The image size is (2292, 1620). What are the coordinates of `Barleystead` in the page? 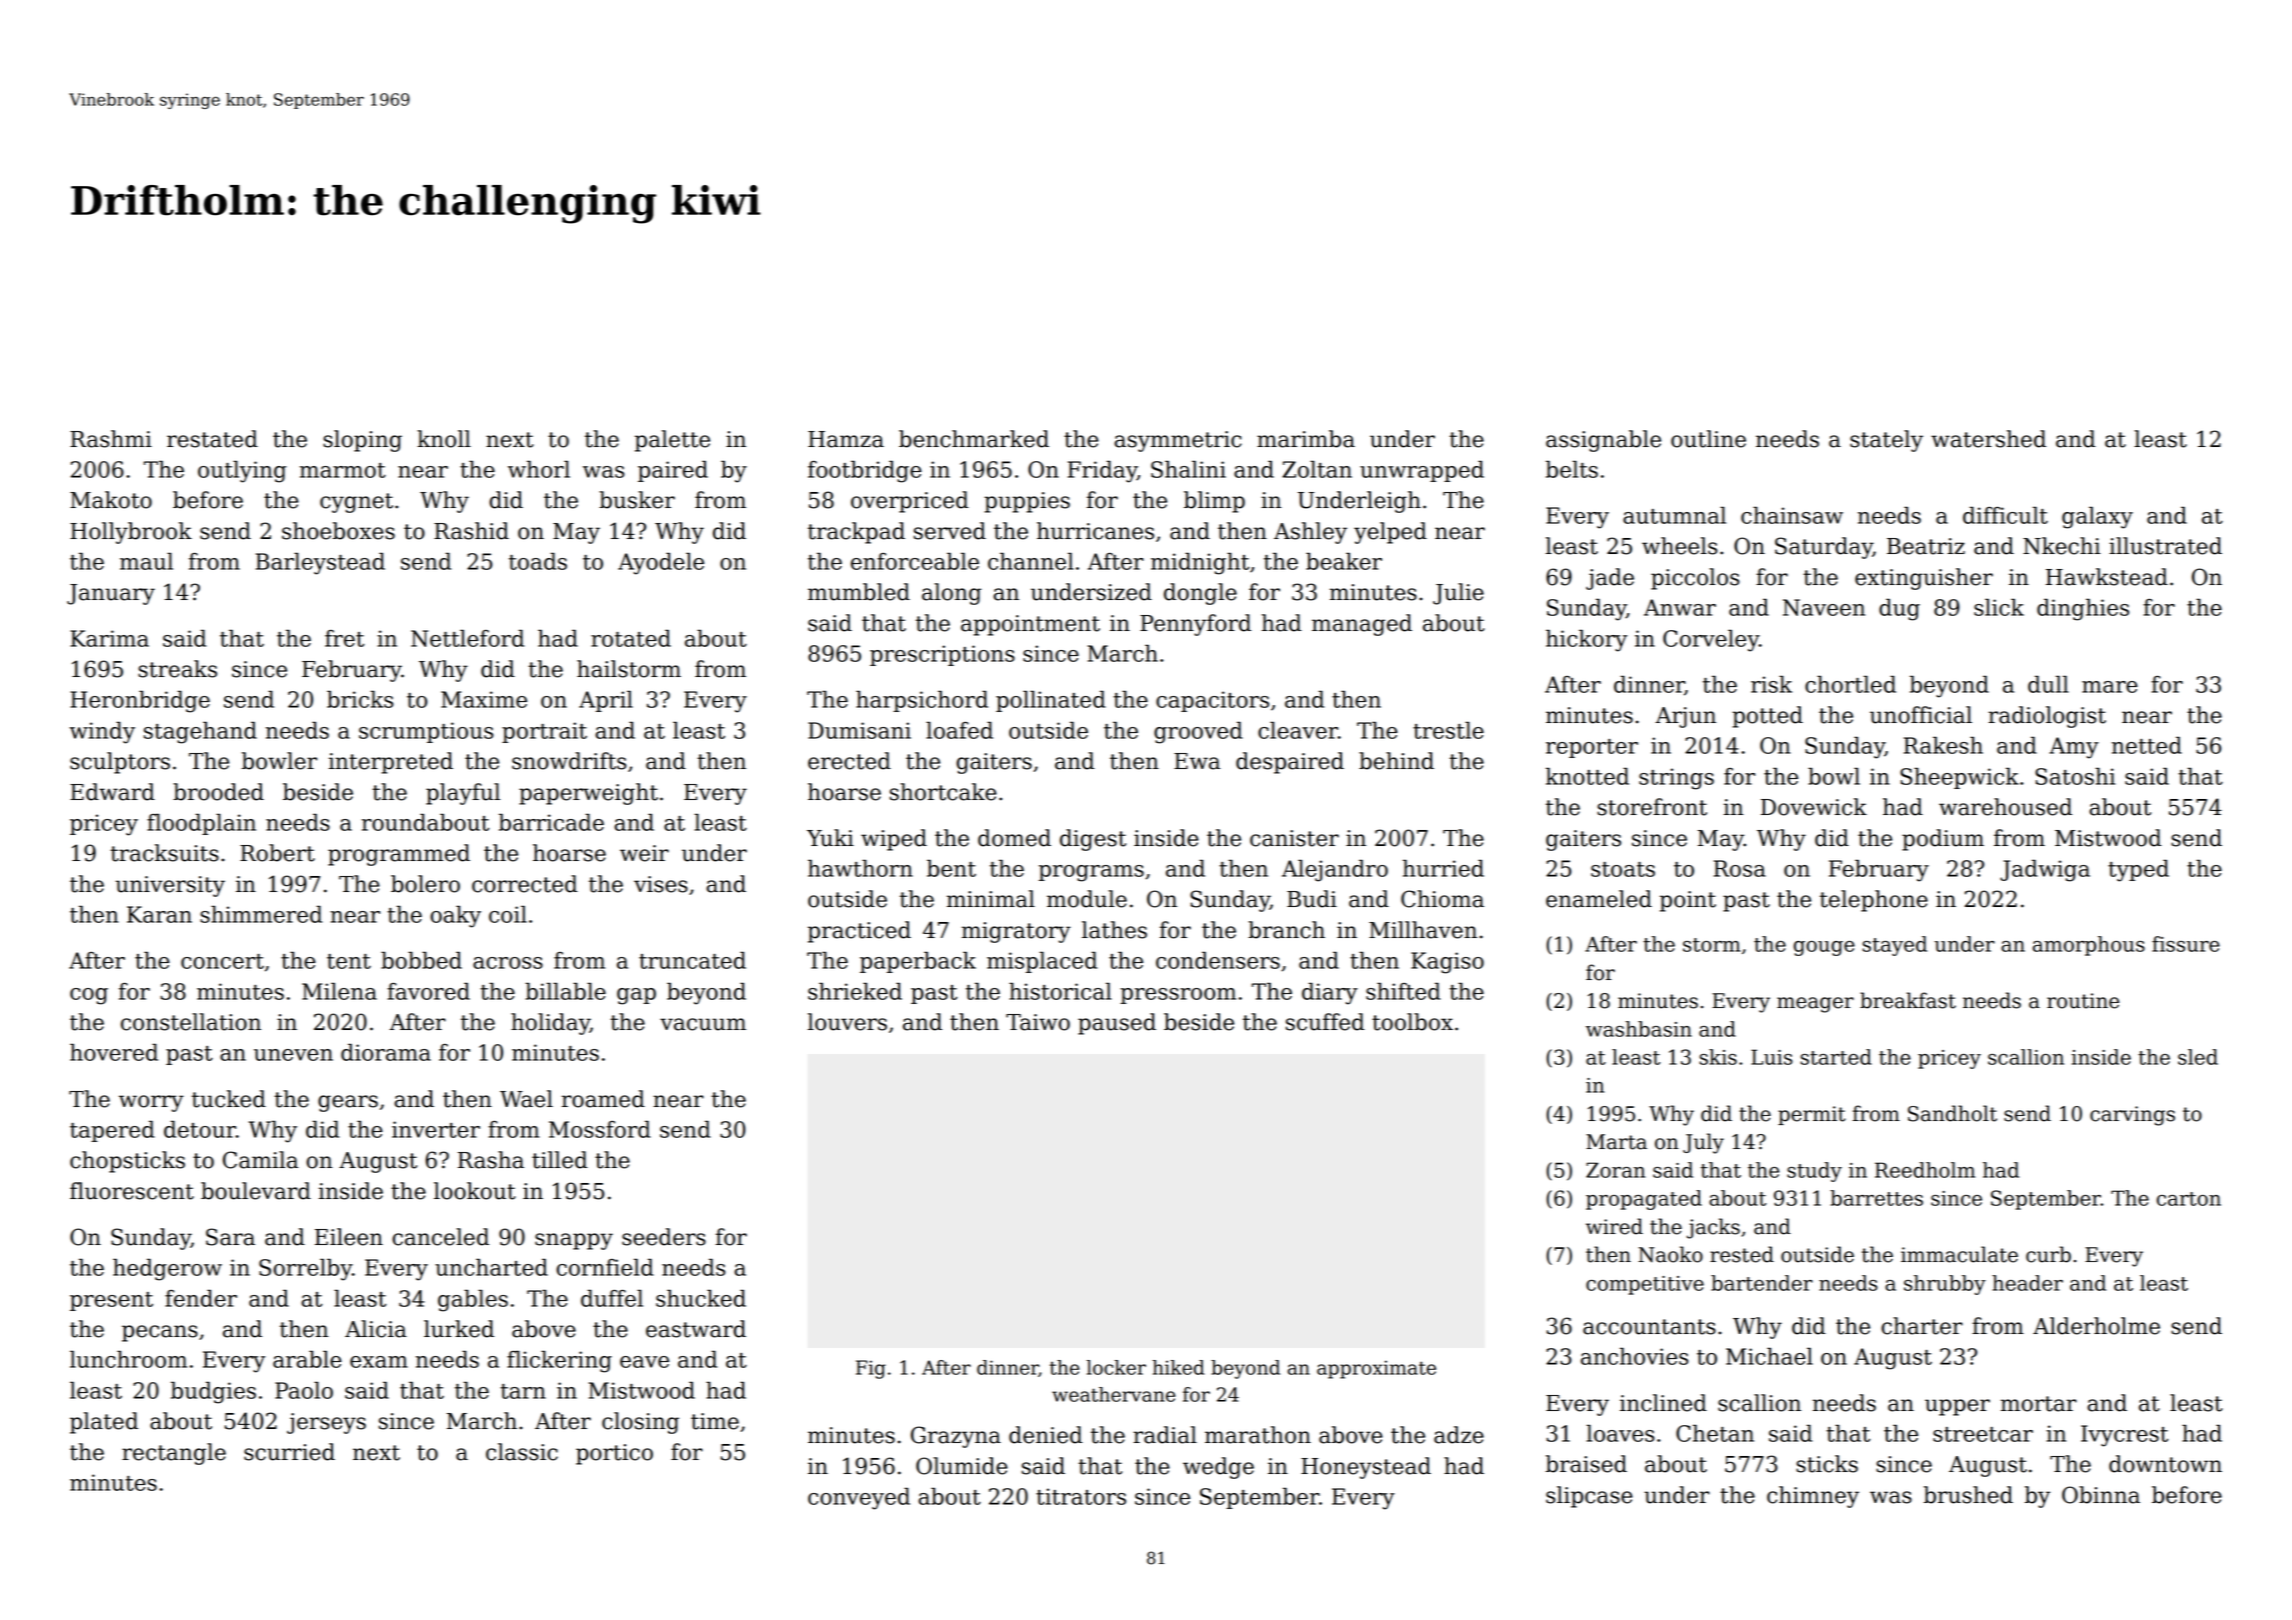 It's located at (320, 563).
